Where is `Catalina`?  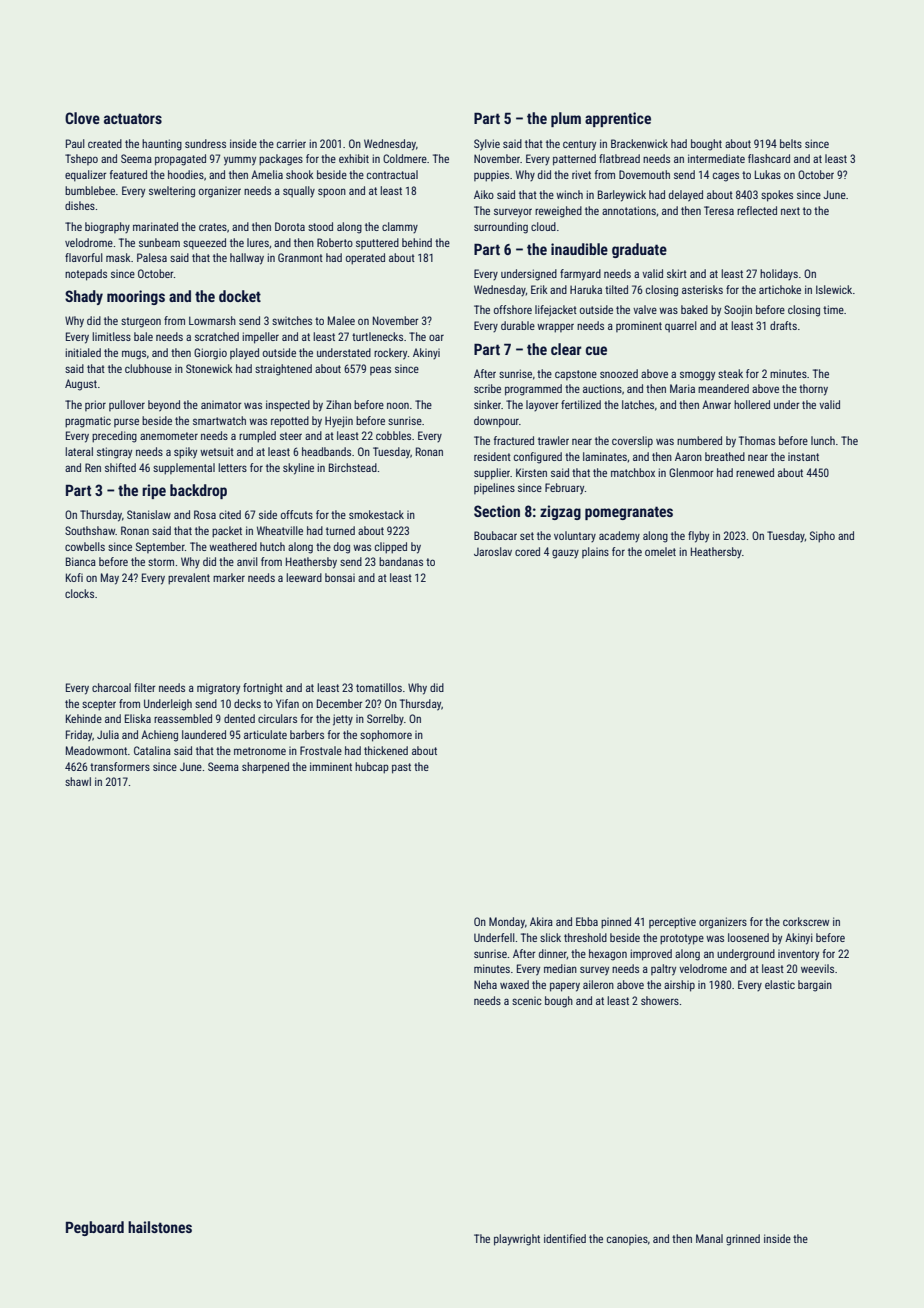 Catalina is located at coordinates (152, 750).
